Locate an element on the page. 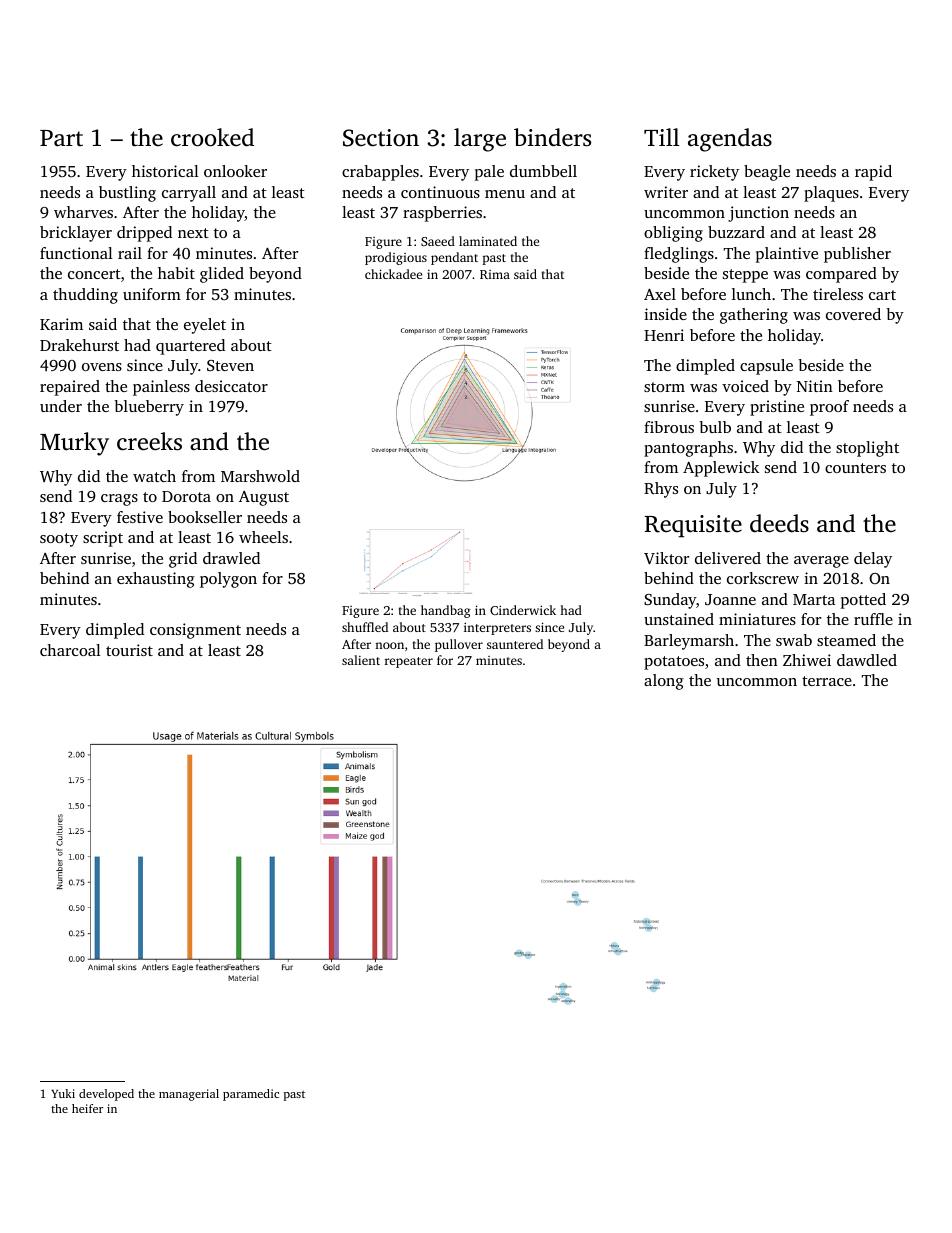 The height and width of the image is (1233, 952). stoplight is located at coordinates (867, 449).
